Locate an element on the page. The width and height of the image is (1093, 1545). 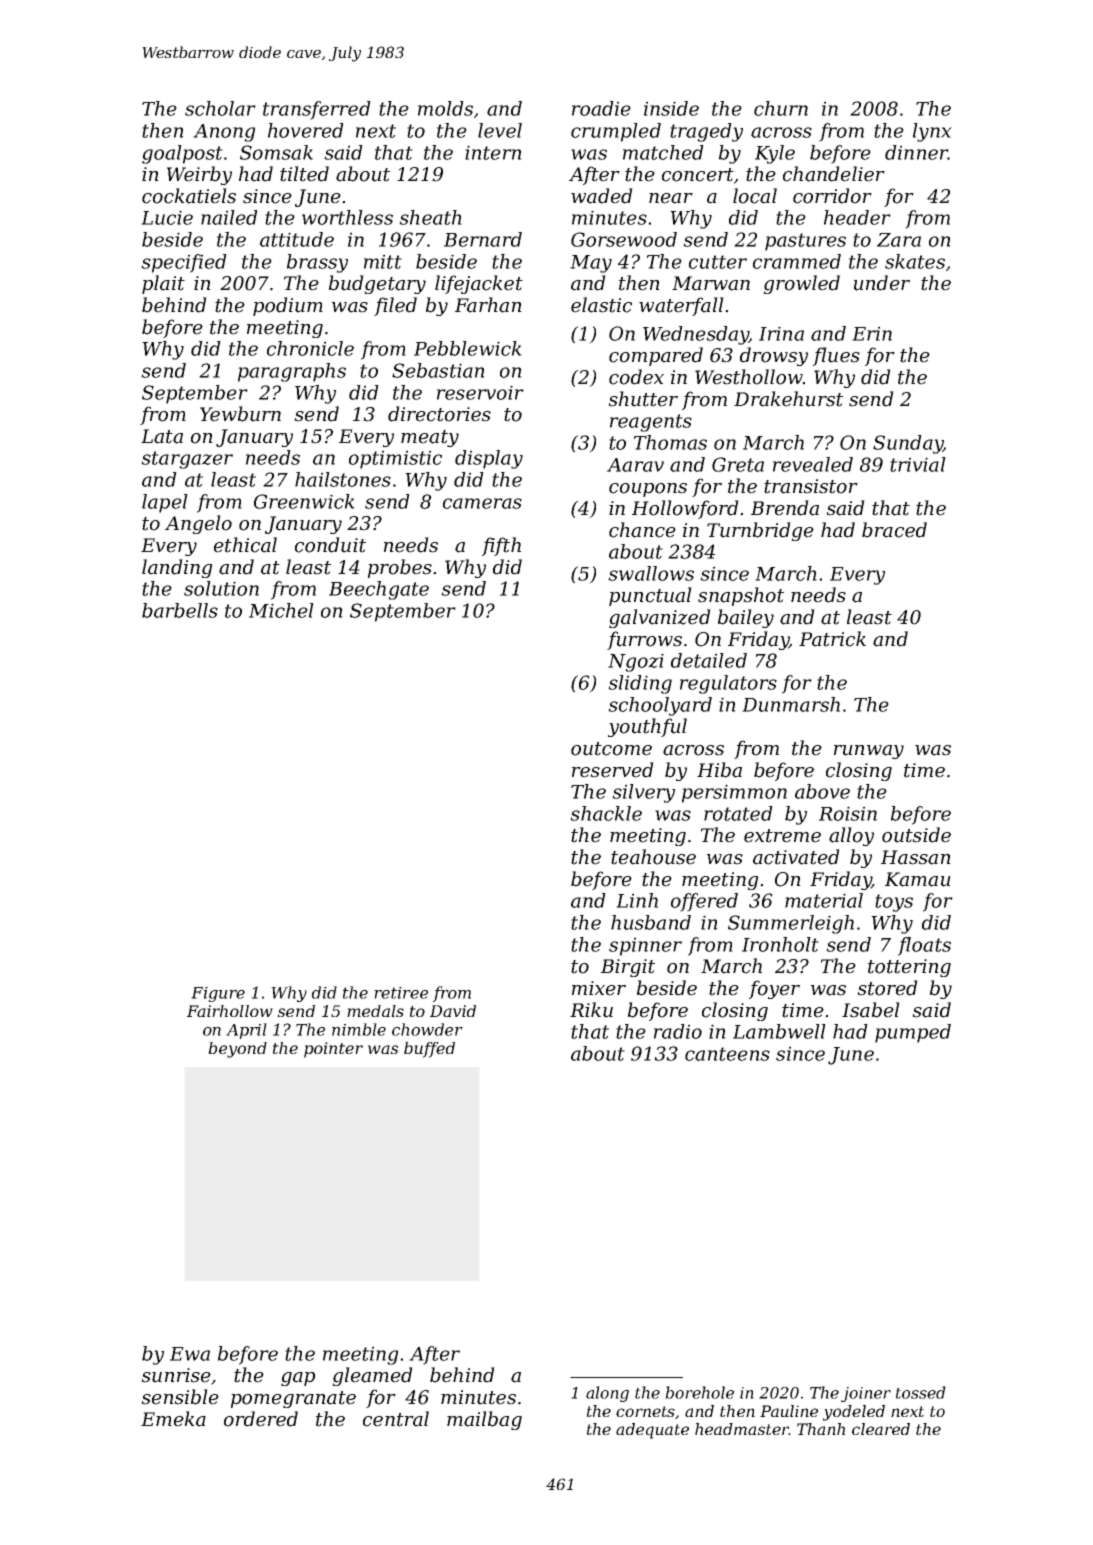
adequate is located at coordinates (652, 1431).
